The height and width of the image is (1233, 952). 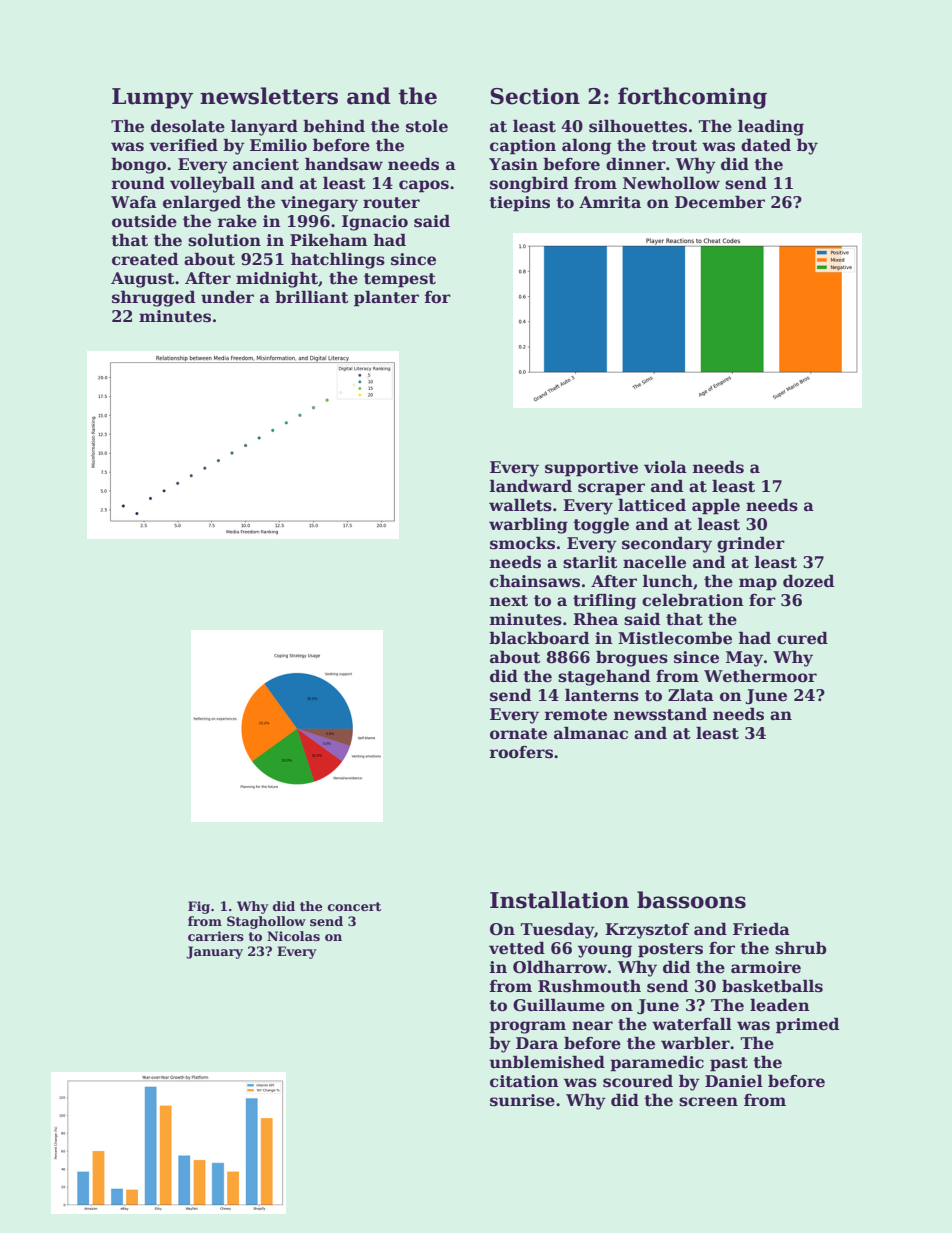 I want to click on Newhollow, so click(x=671, y=183).
